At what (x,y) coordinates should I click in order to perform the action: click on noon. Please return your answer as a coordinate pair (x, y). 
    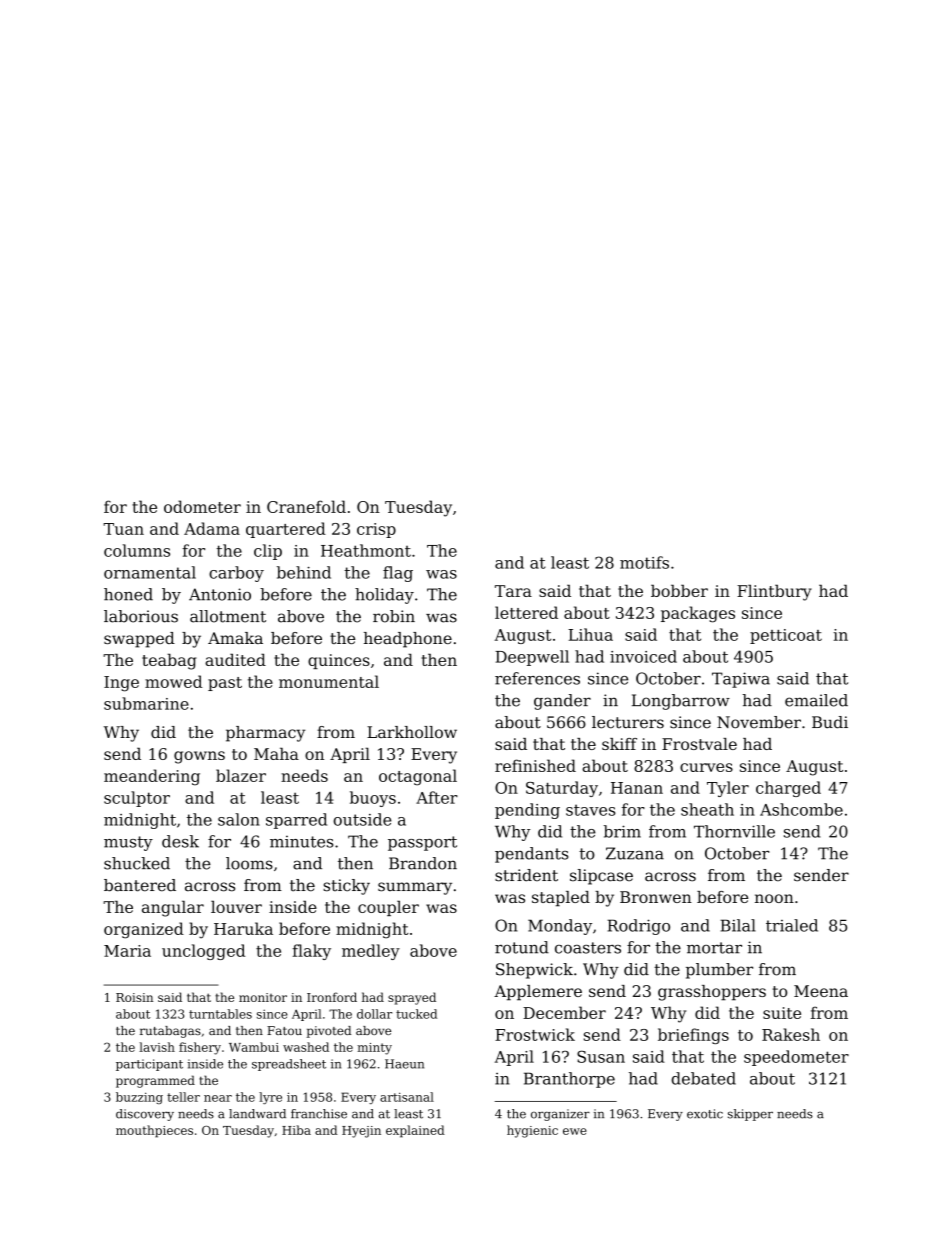
    Looking at the image, I should click on (774, 898).
